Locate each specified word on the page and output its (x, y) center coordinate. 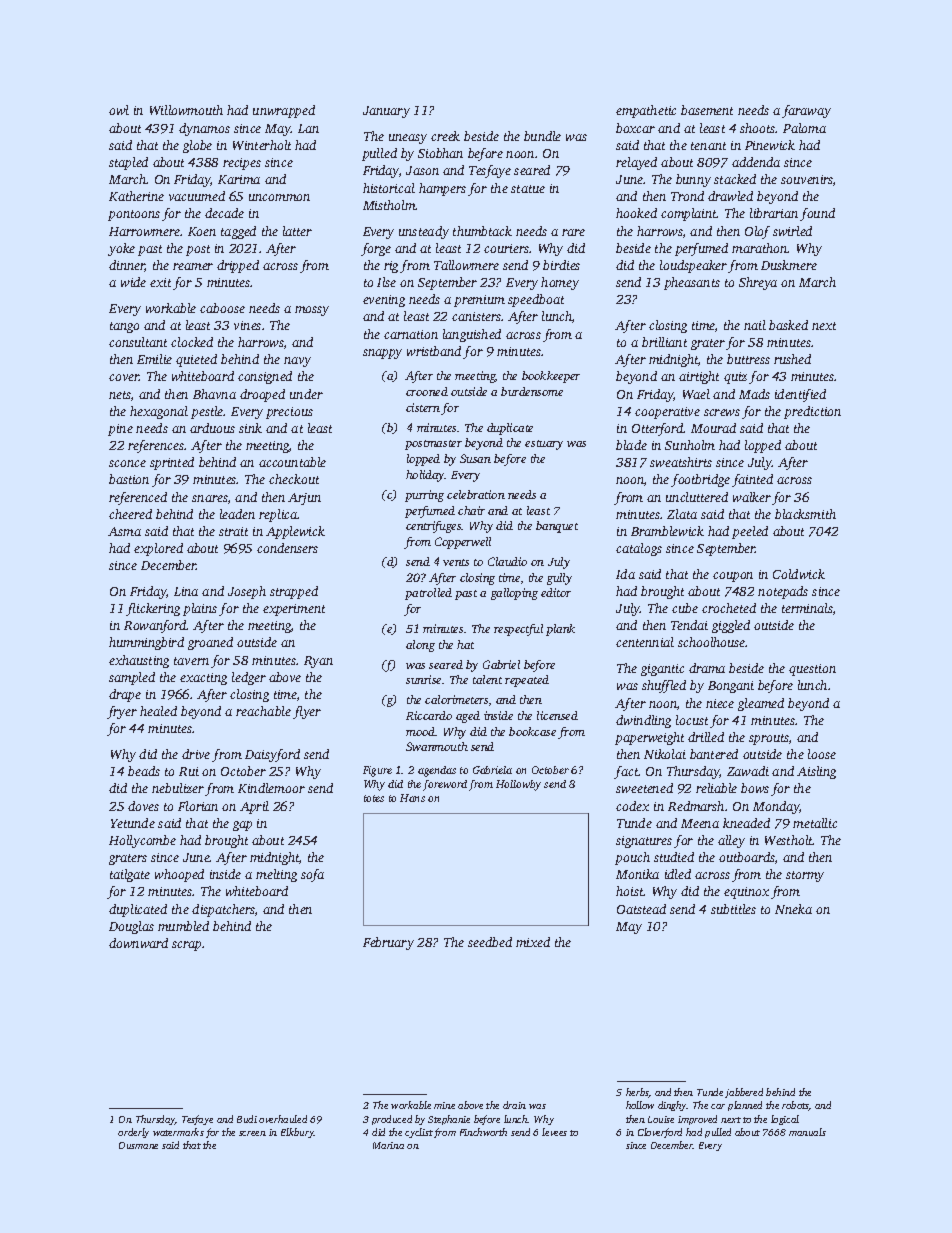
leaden (237, 514)
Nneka (793, 909)
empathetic (646, 111)
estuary (544, 445)
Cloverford (660, 1133)
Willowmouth (186, 110)
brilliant (664, 342)
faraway (806, 111)
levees (554, 1132)
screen (252, 1133)
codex (632, 806)
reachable (263, 711)
